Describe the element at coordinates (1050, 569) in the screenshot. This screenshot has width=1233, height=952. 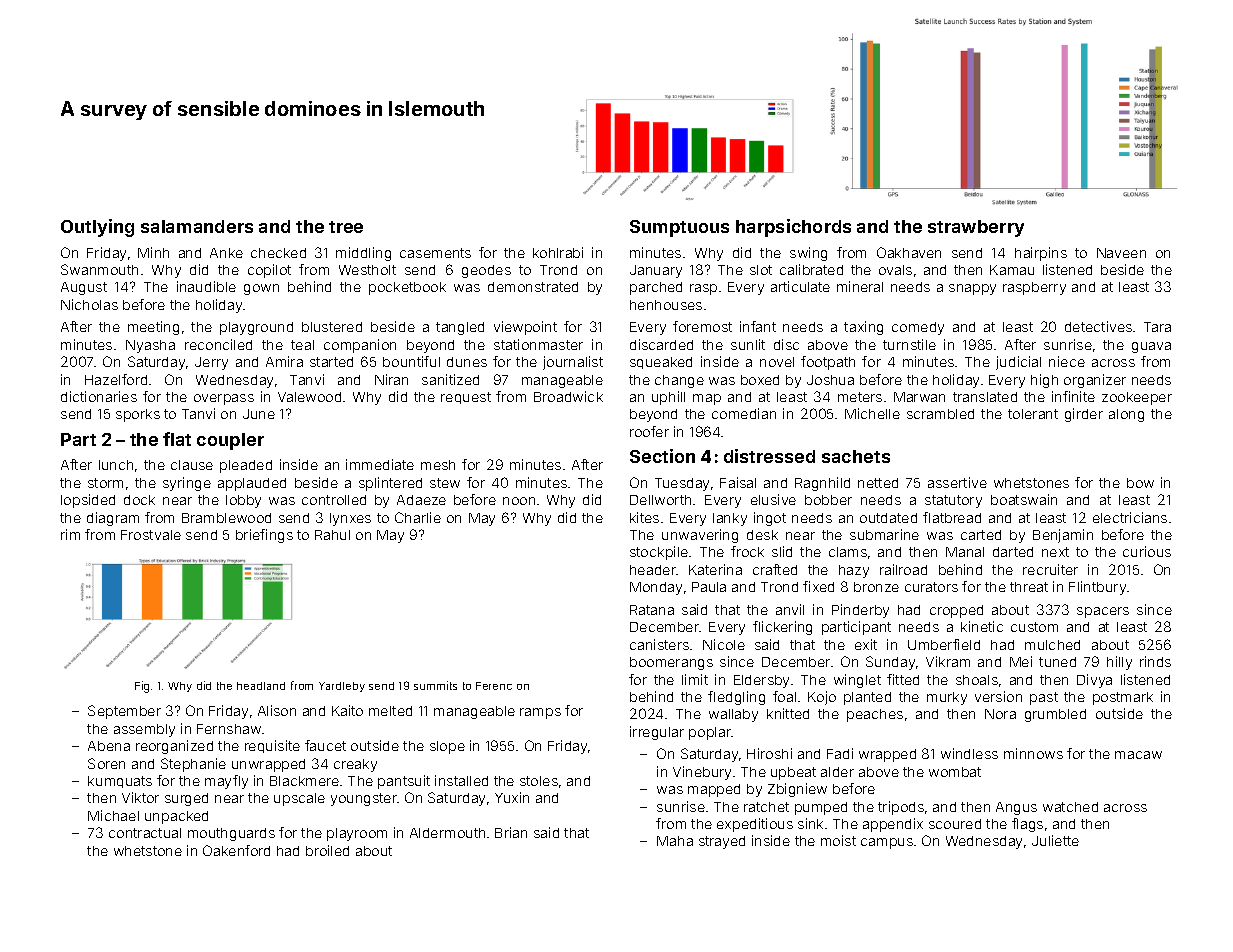
I see `recruiter` at that location.
